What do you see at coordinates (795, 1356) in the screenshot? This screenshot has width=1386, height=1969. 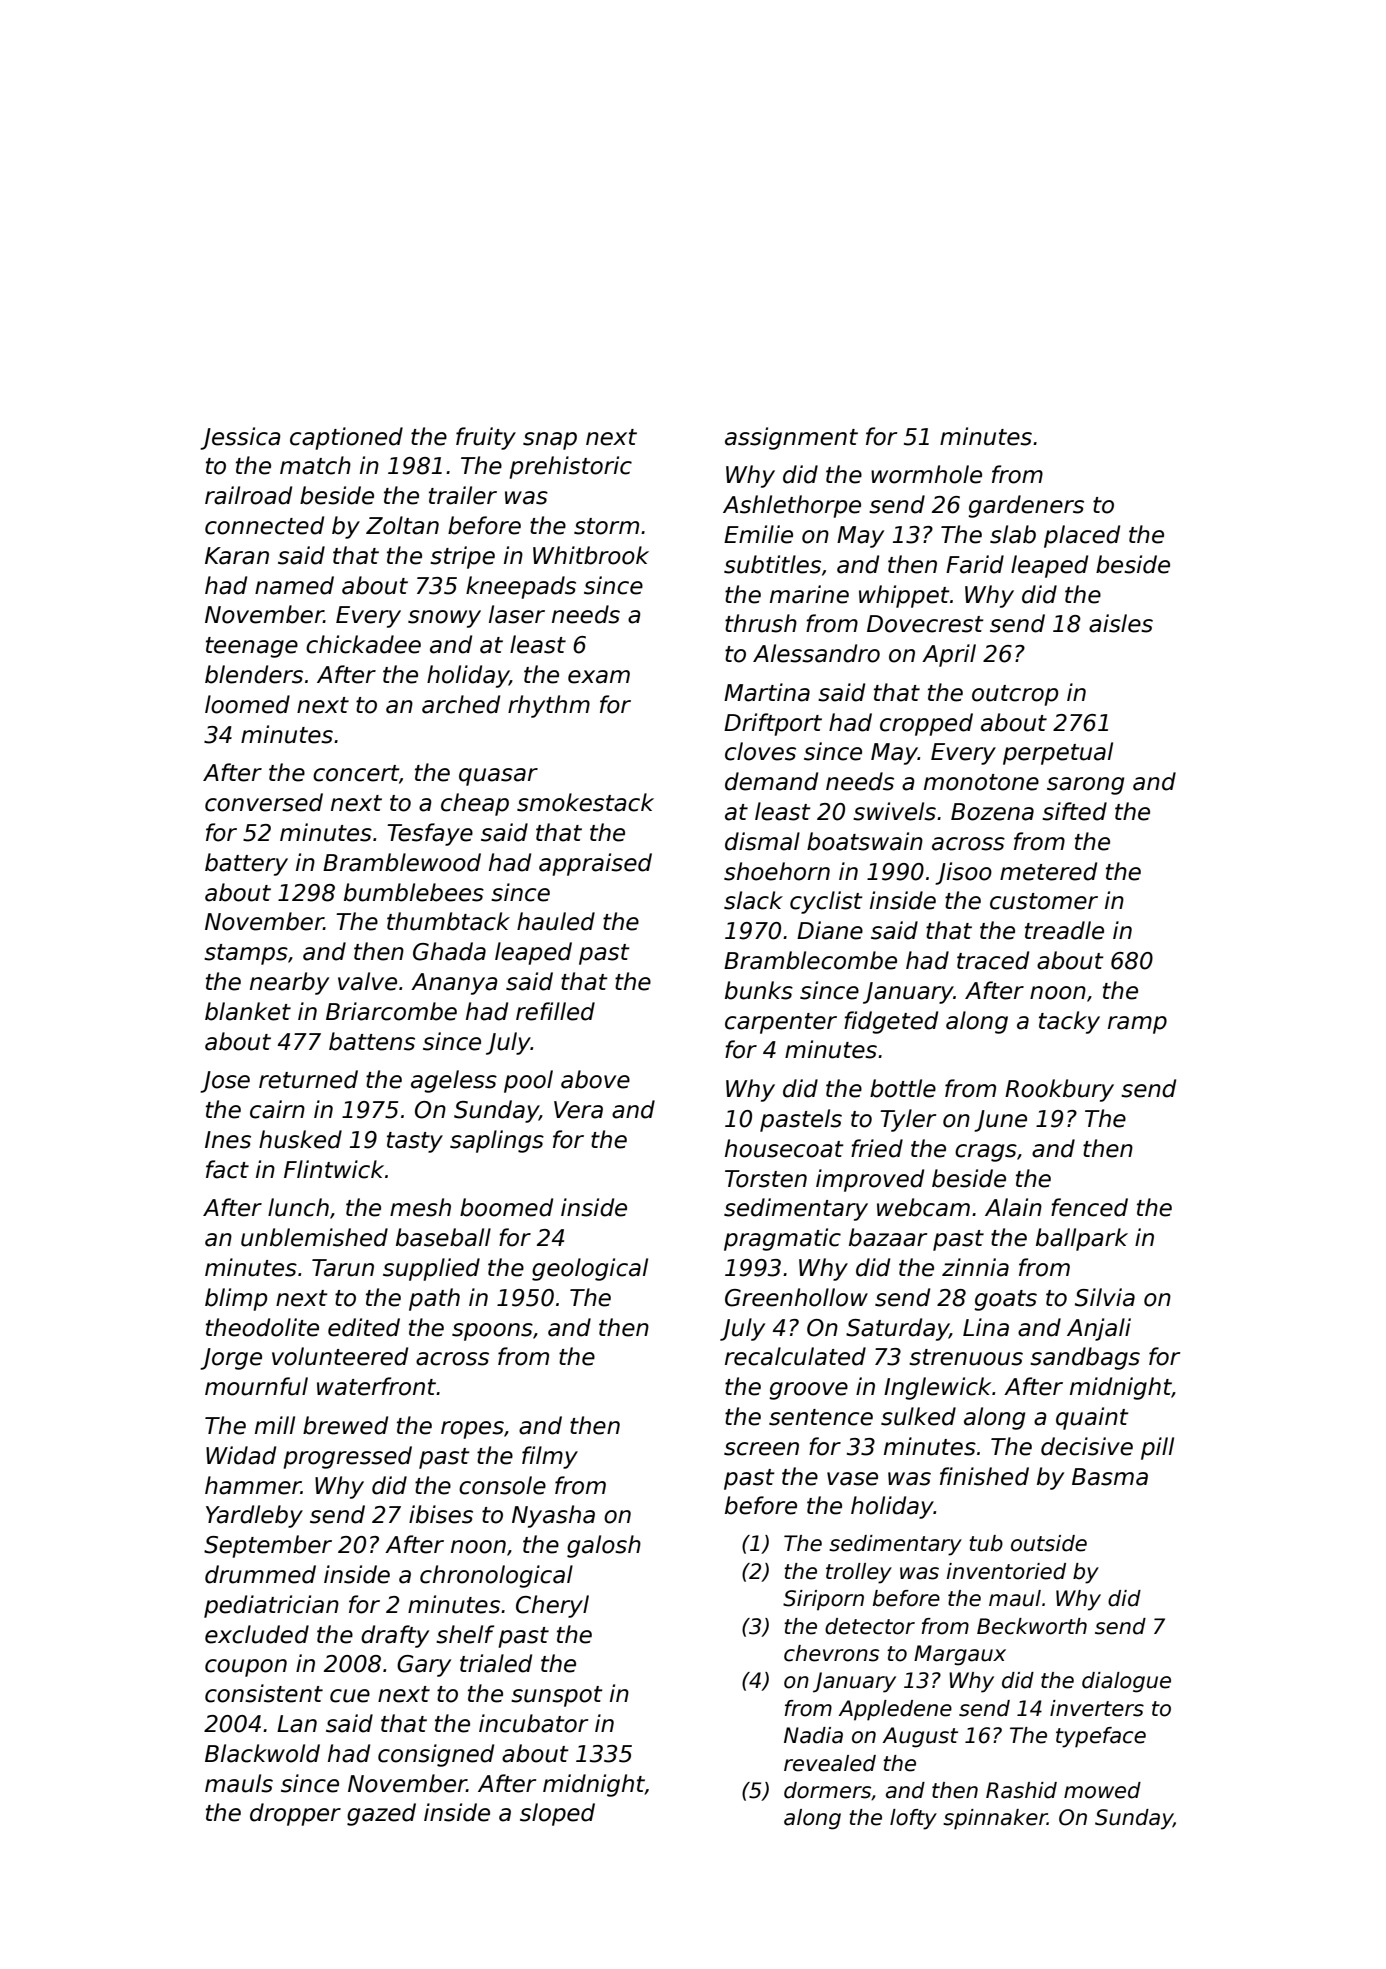 I see `recalculated` at bounding box center [795, 1356].
